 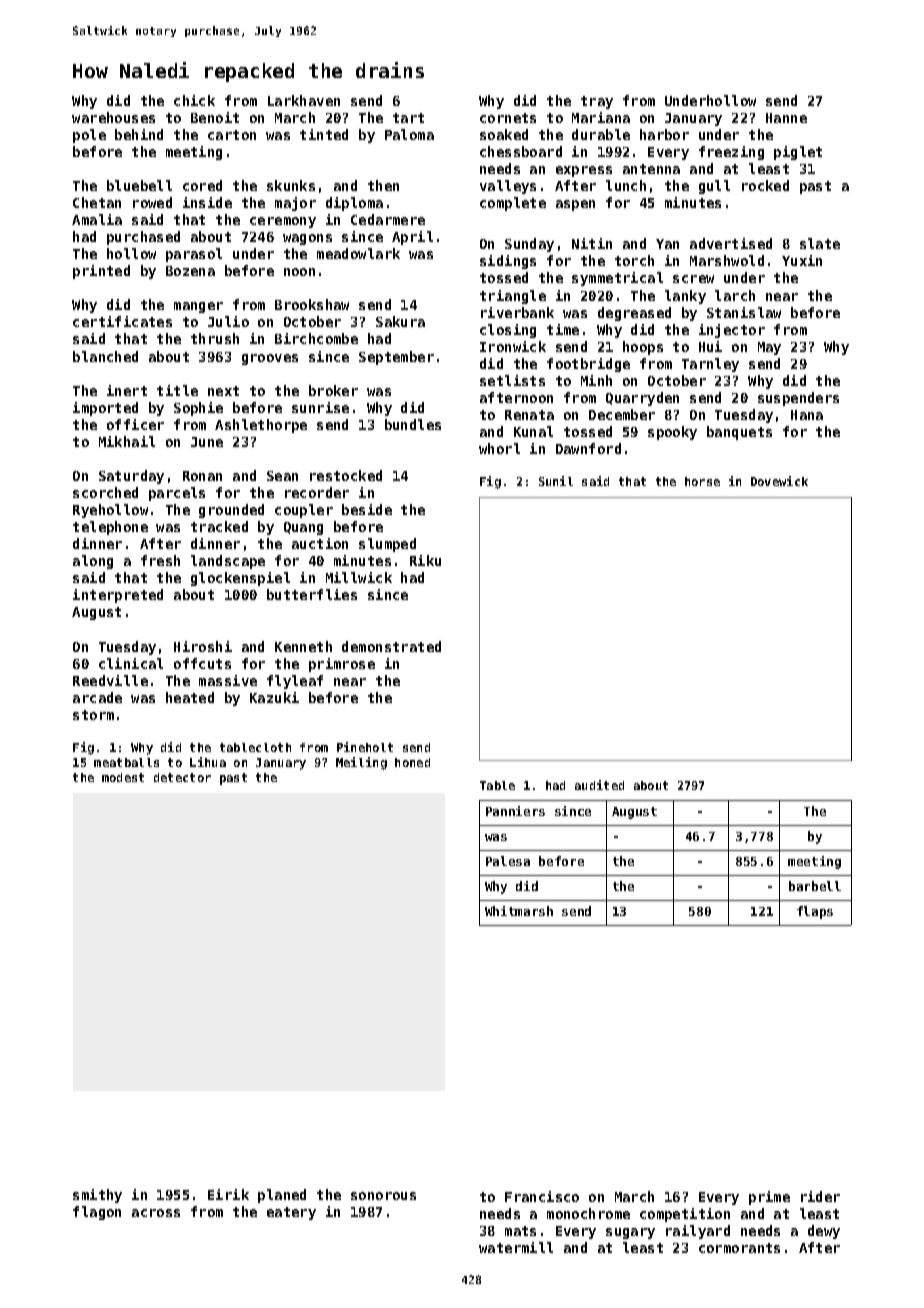 I want to click on Eirik, so click(x=228, y=1194).
